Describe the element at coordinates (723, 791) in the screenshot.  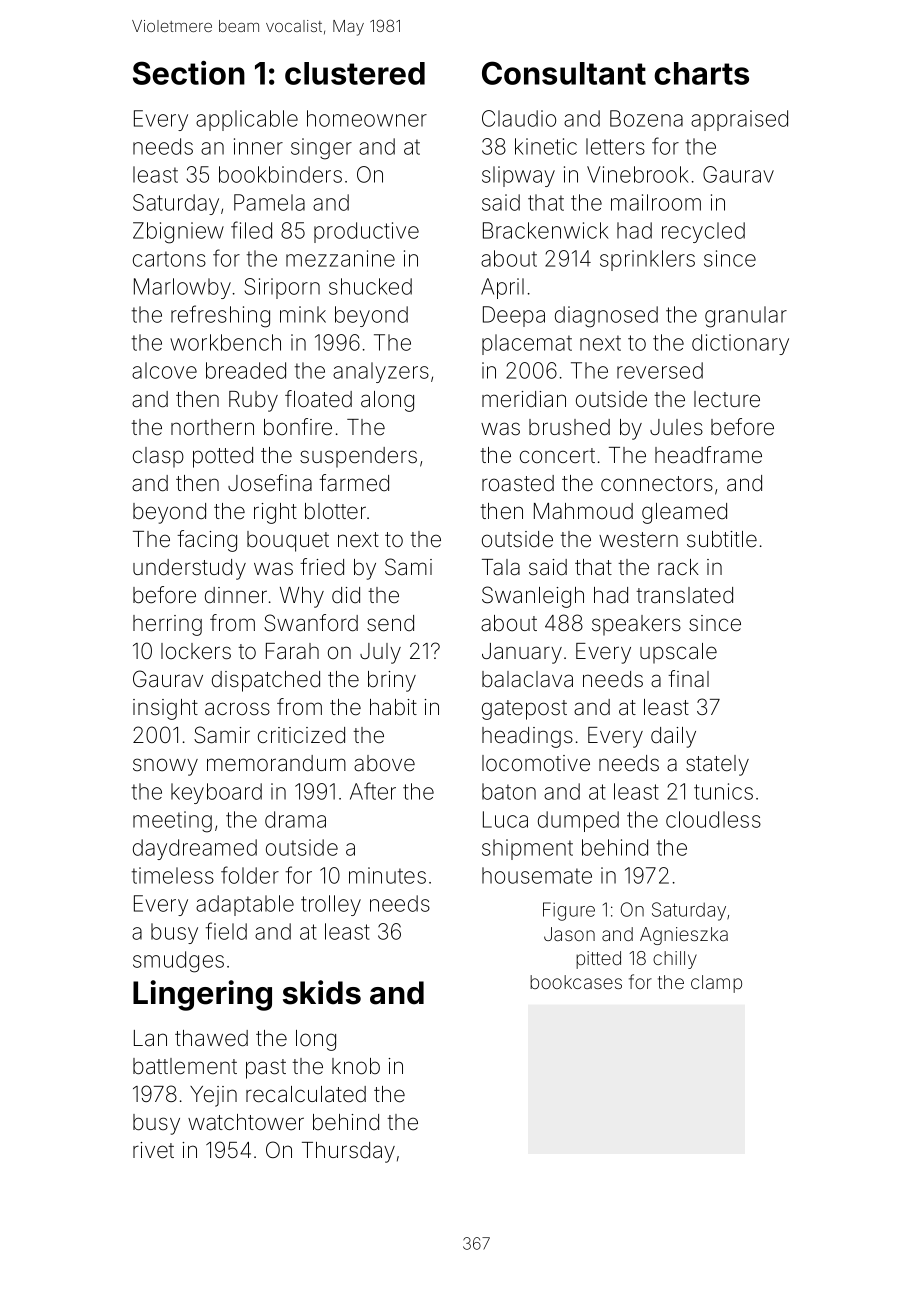
I see `tunics` at that location.
